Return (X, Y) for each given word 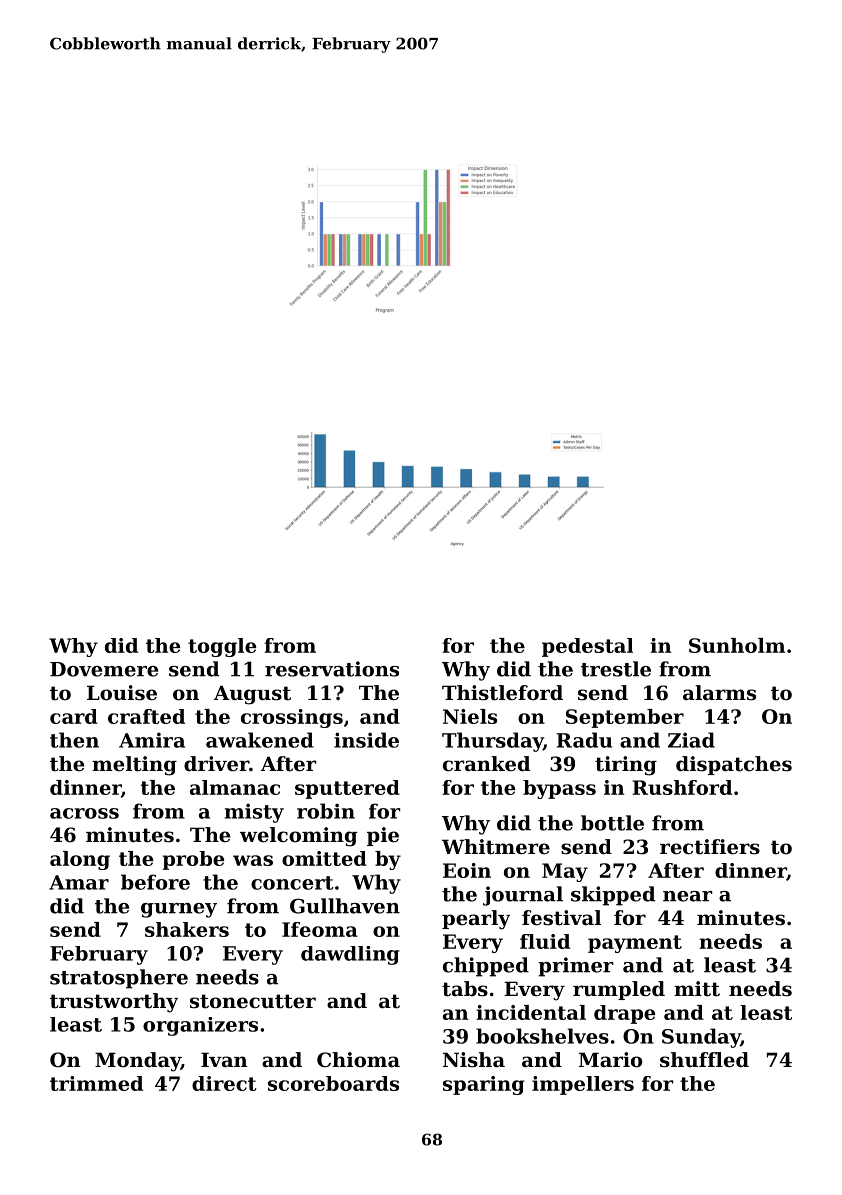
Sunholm (737, 645)
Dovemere (104, 669)
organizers (200, 1026)
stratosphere (119, 979)
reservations (332, 669)
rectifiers (710, 847)
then (74, 740)
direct (224, 1083)
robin (326, 811)
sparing (484, 1085)
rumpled (619, 990)
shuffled (704, 1060)
